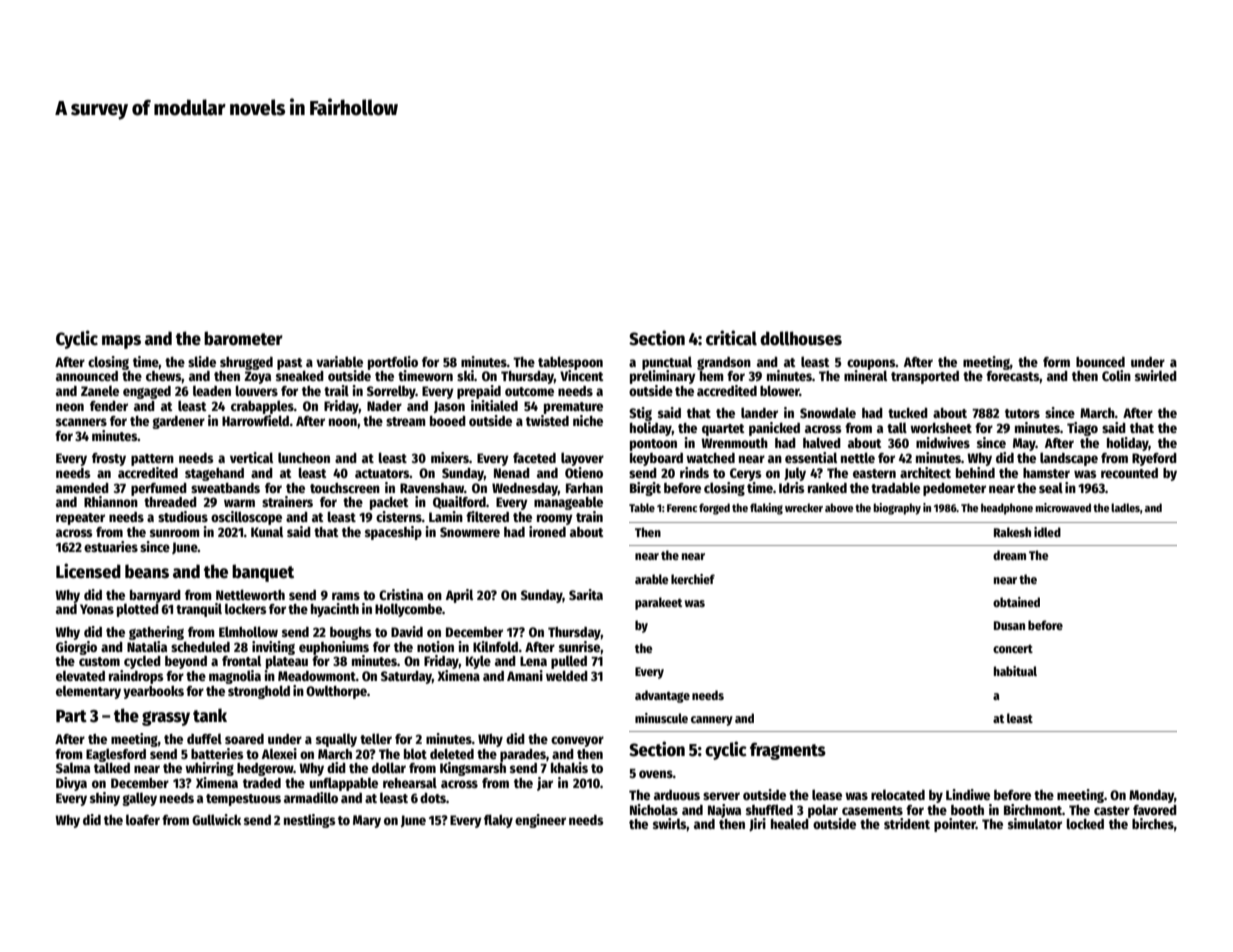 The image size is (1233, 952). Describe the element at coordinates (311, 797) in the page. I see `armadillo` at that location.
